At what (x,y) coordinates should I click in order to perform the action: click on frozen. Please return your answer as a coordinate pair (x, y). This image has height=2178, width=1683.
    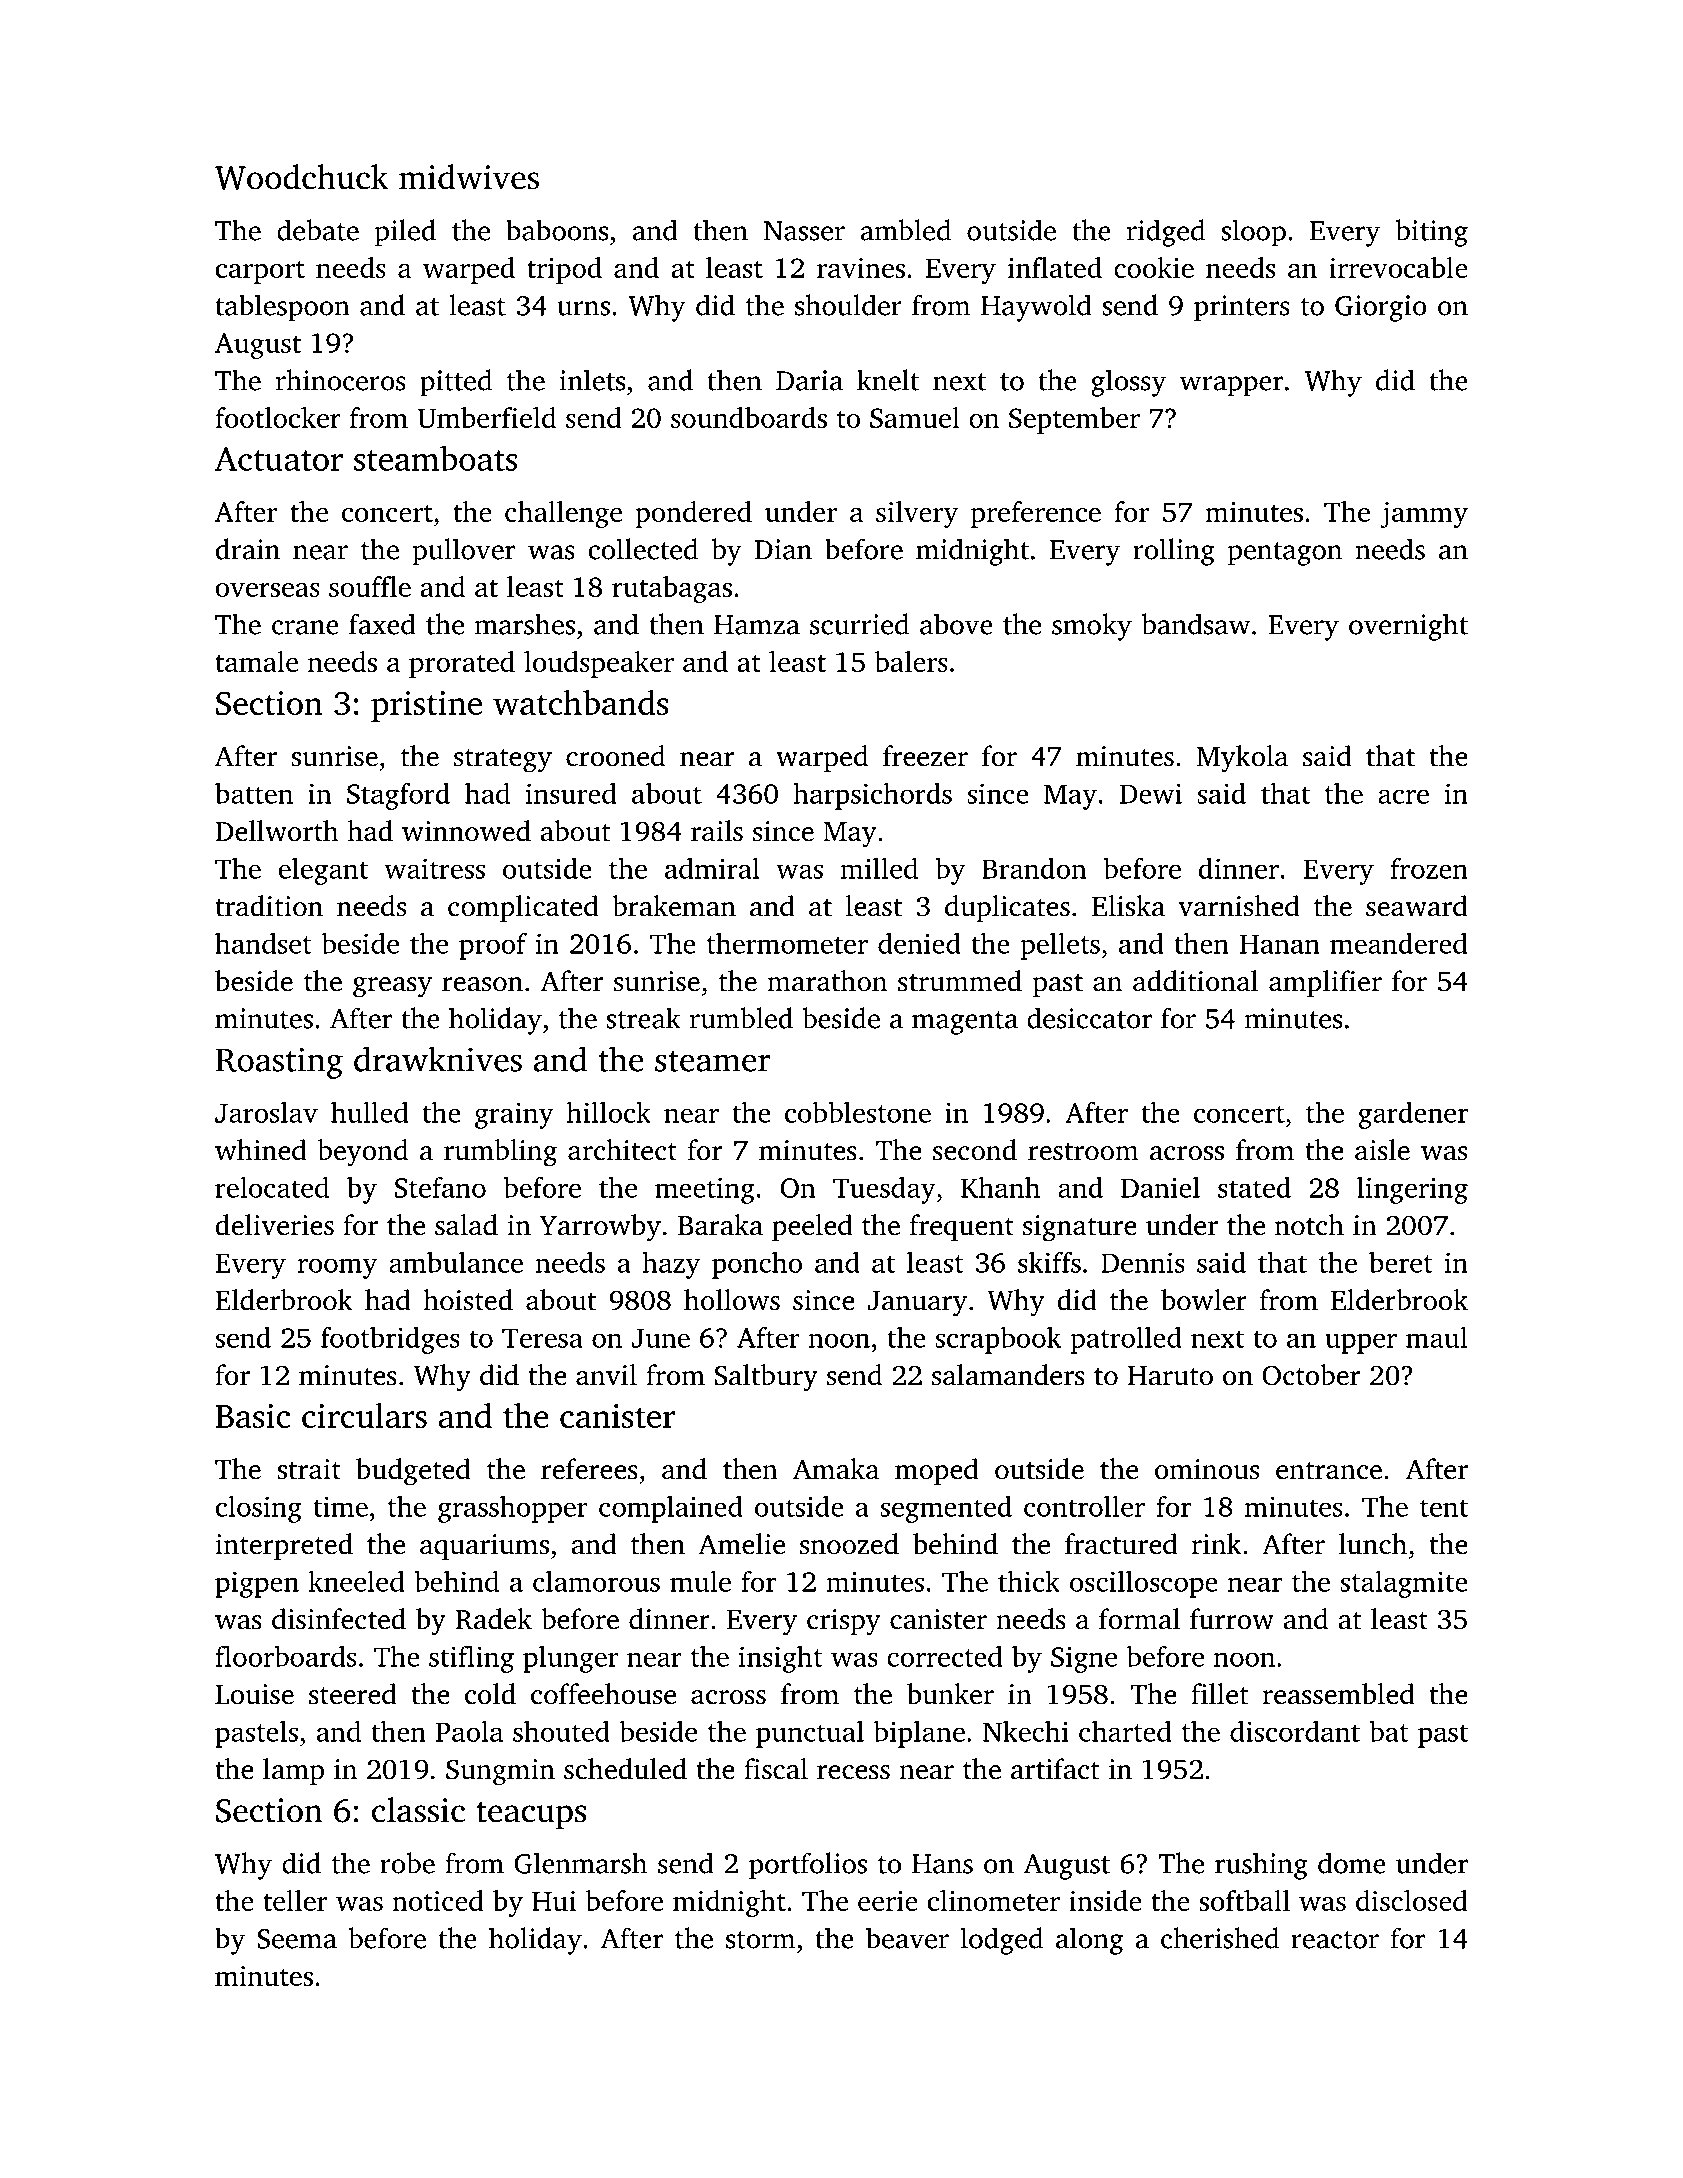
    Looking at the image, I should click on (1429, 868).
